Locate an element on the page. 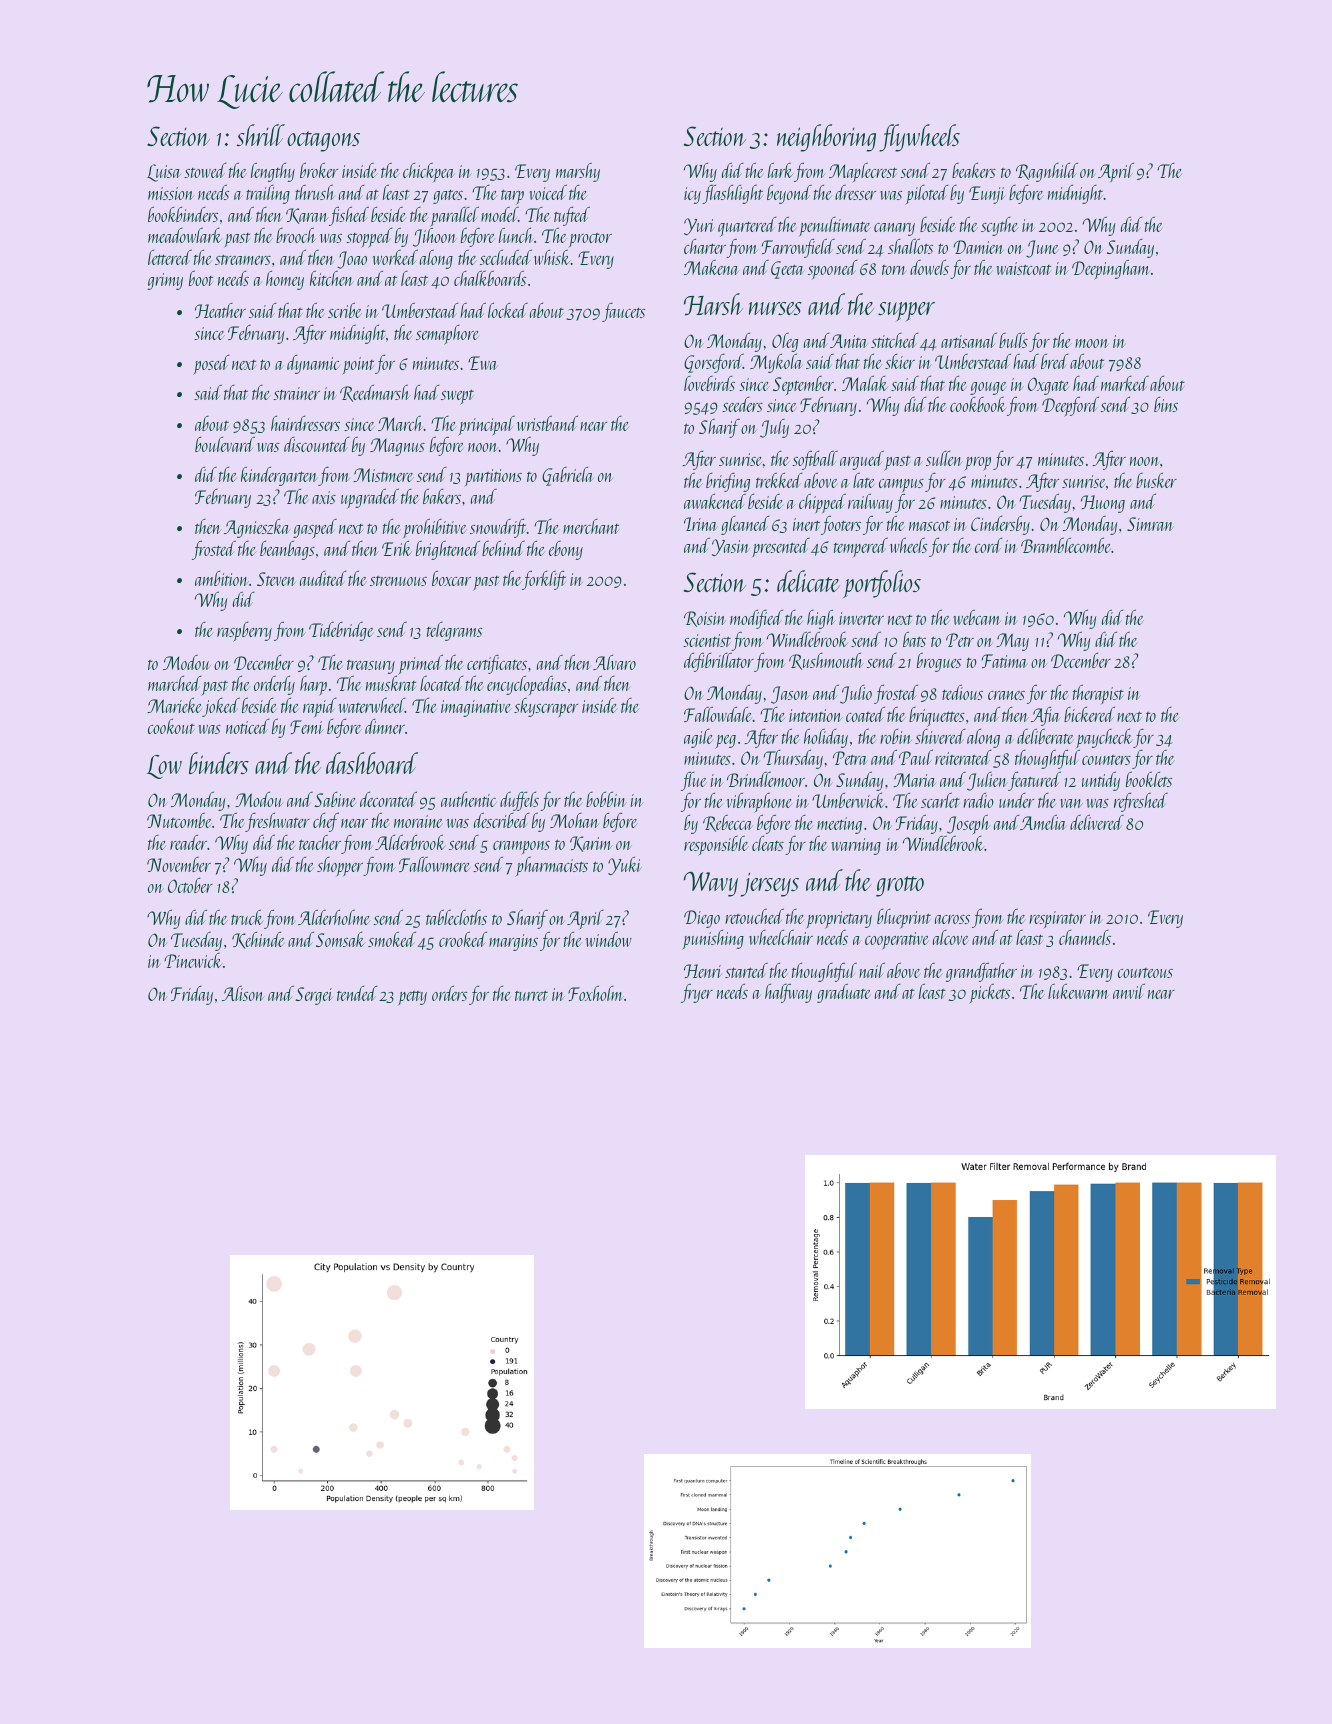 Image resolution: width=1332 pixels, height=1724 pixels. waistcoat is located at coordinates (1023, 268).
